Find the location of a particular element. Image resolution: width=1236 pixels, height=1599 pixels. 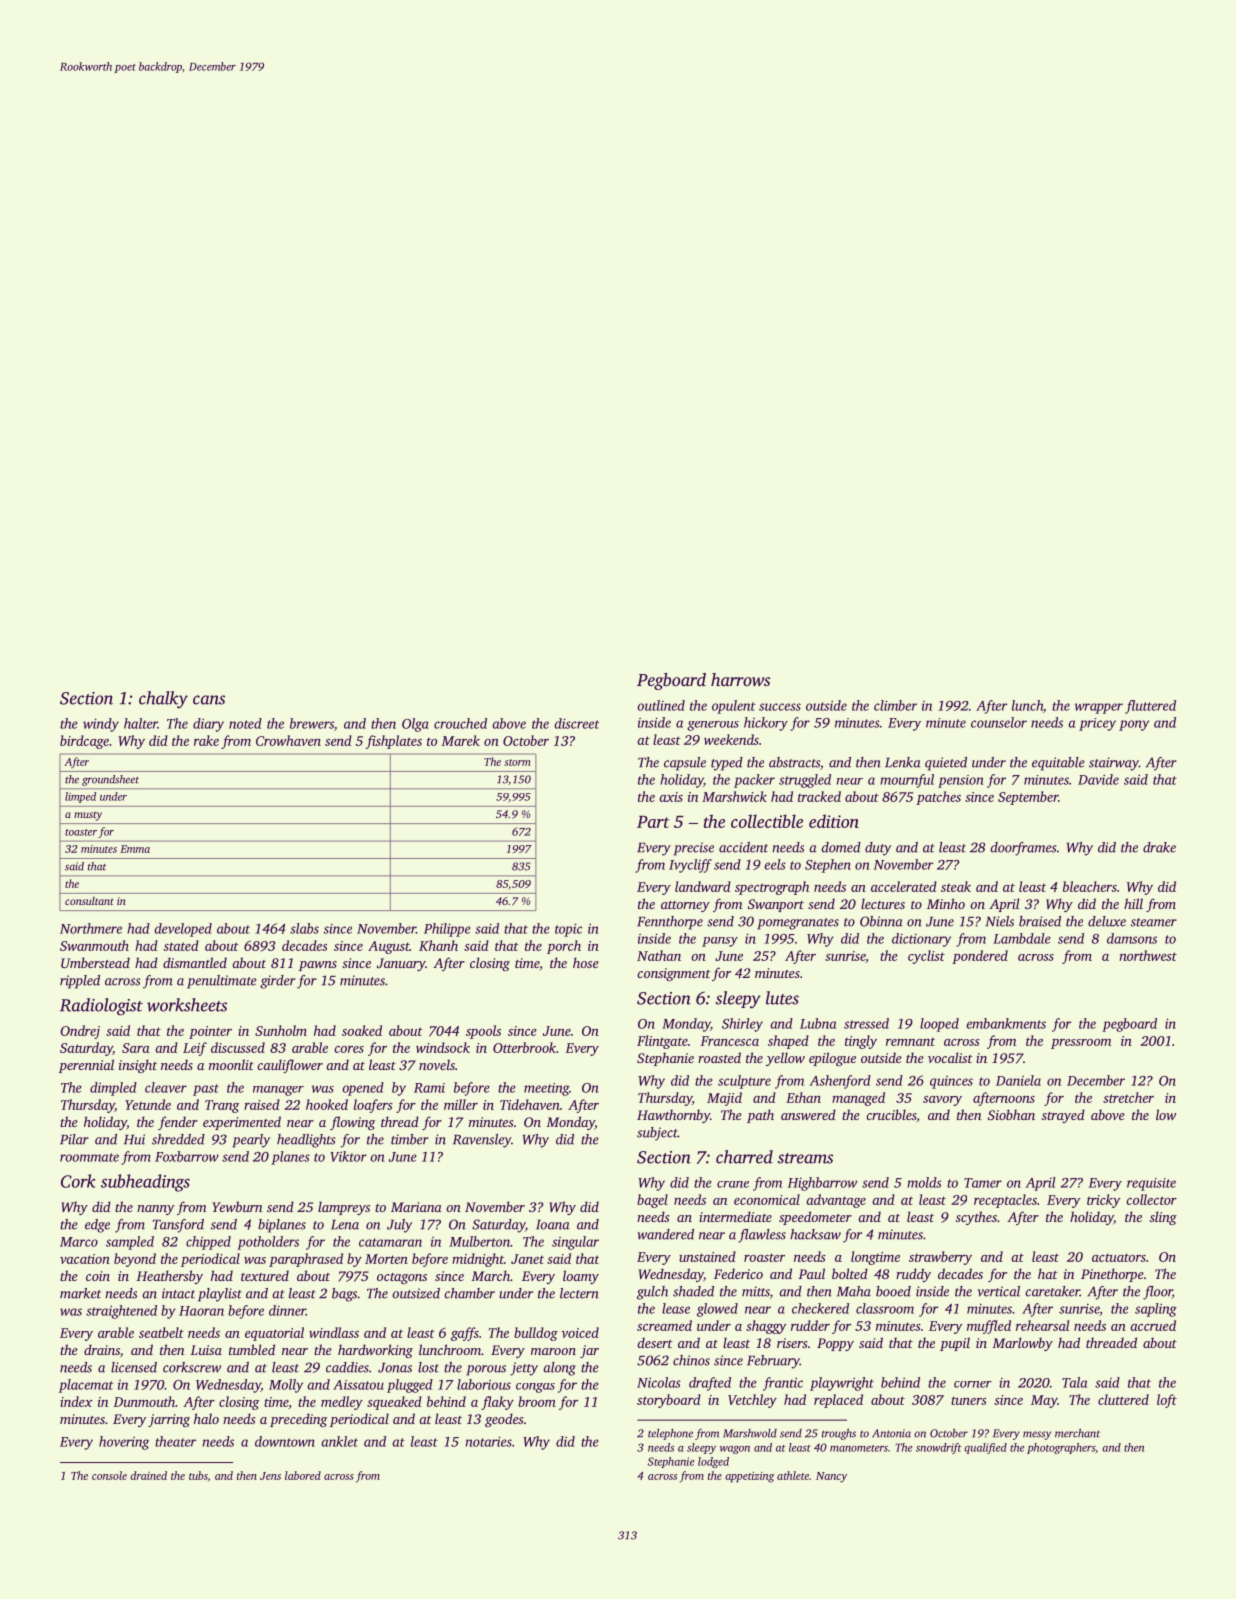

climber is located at coordinates (895, 705).
